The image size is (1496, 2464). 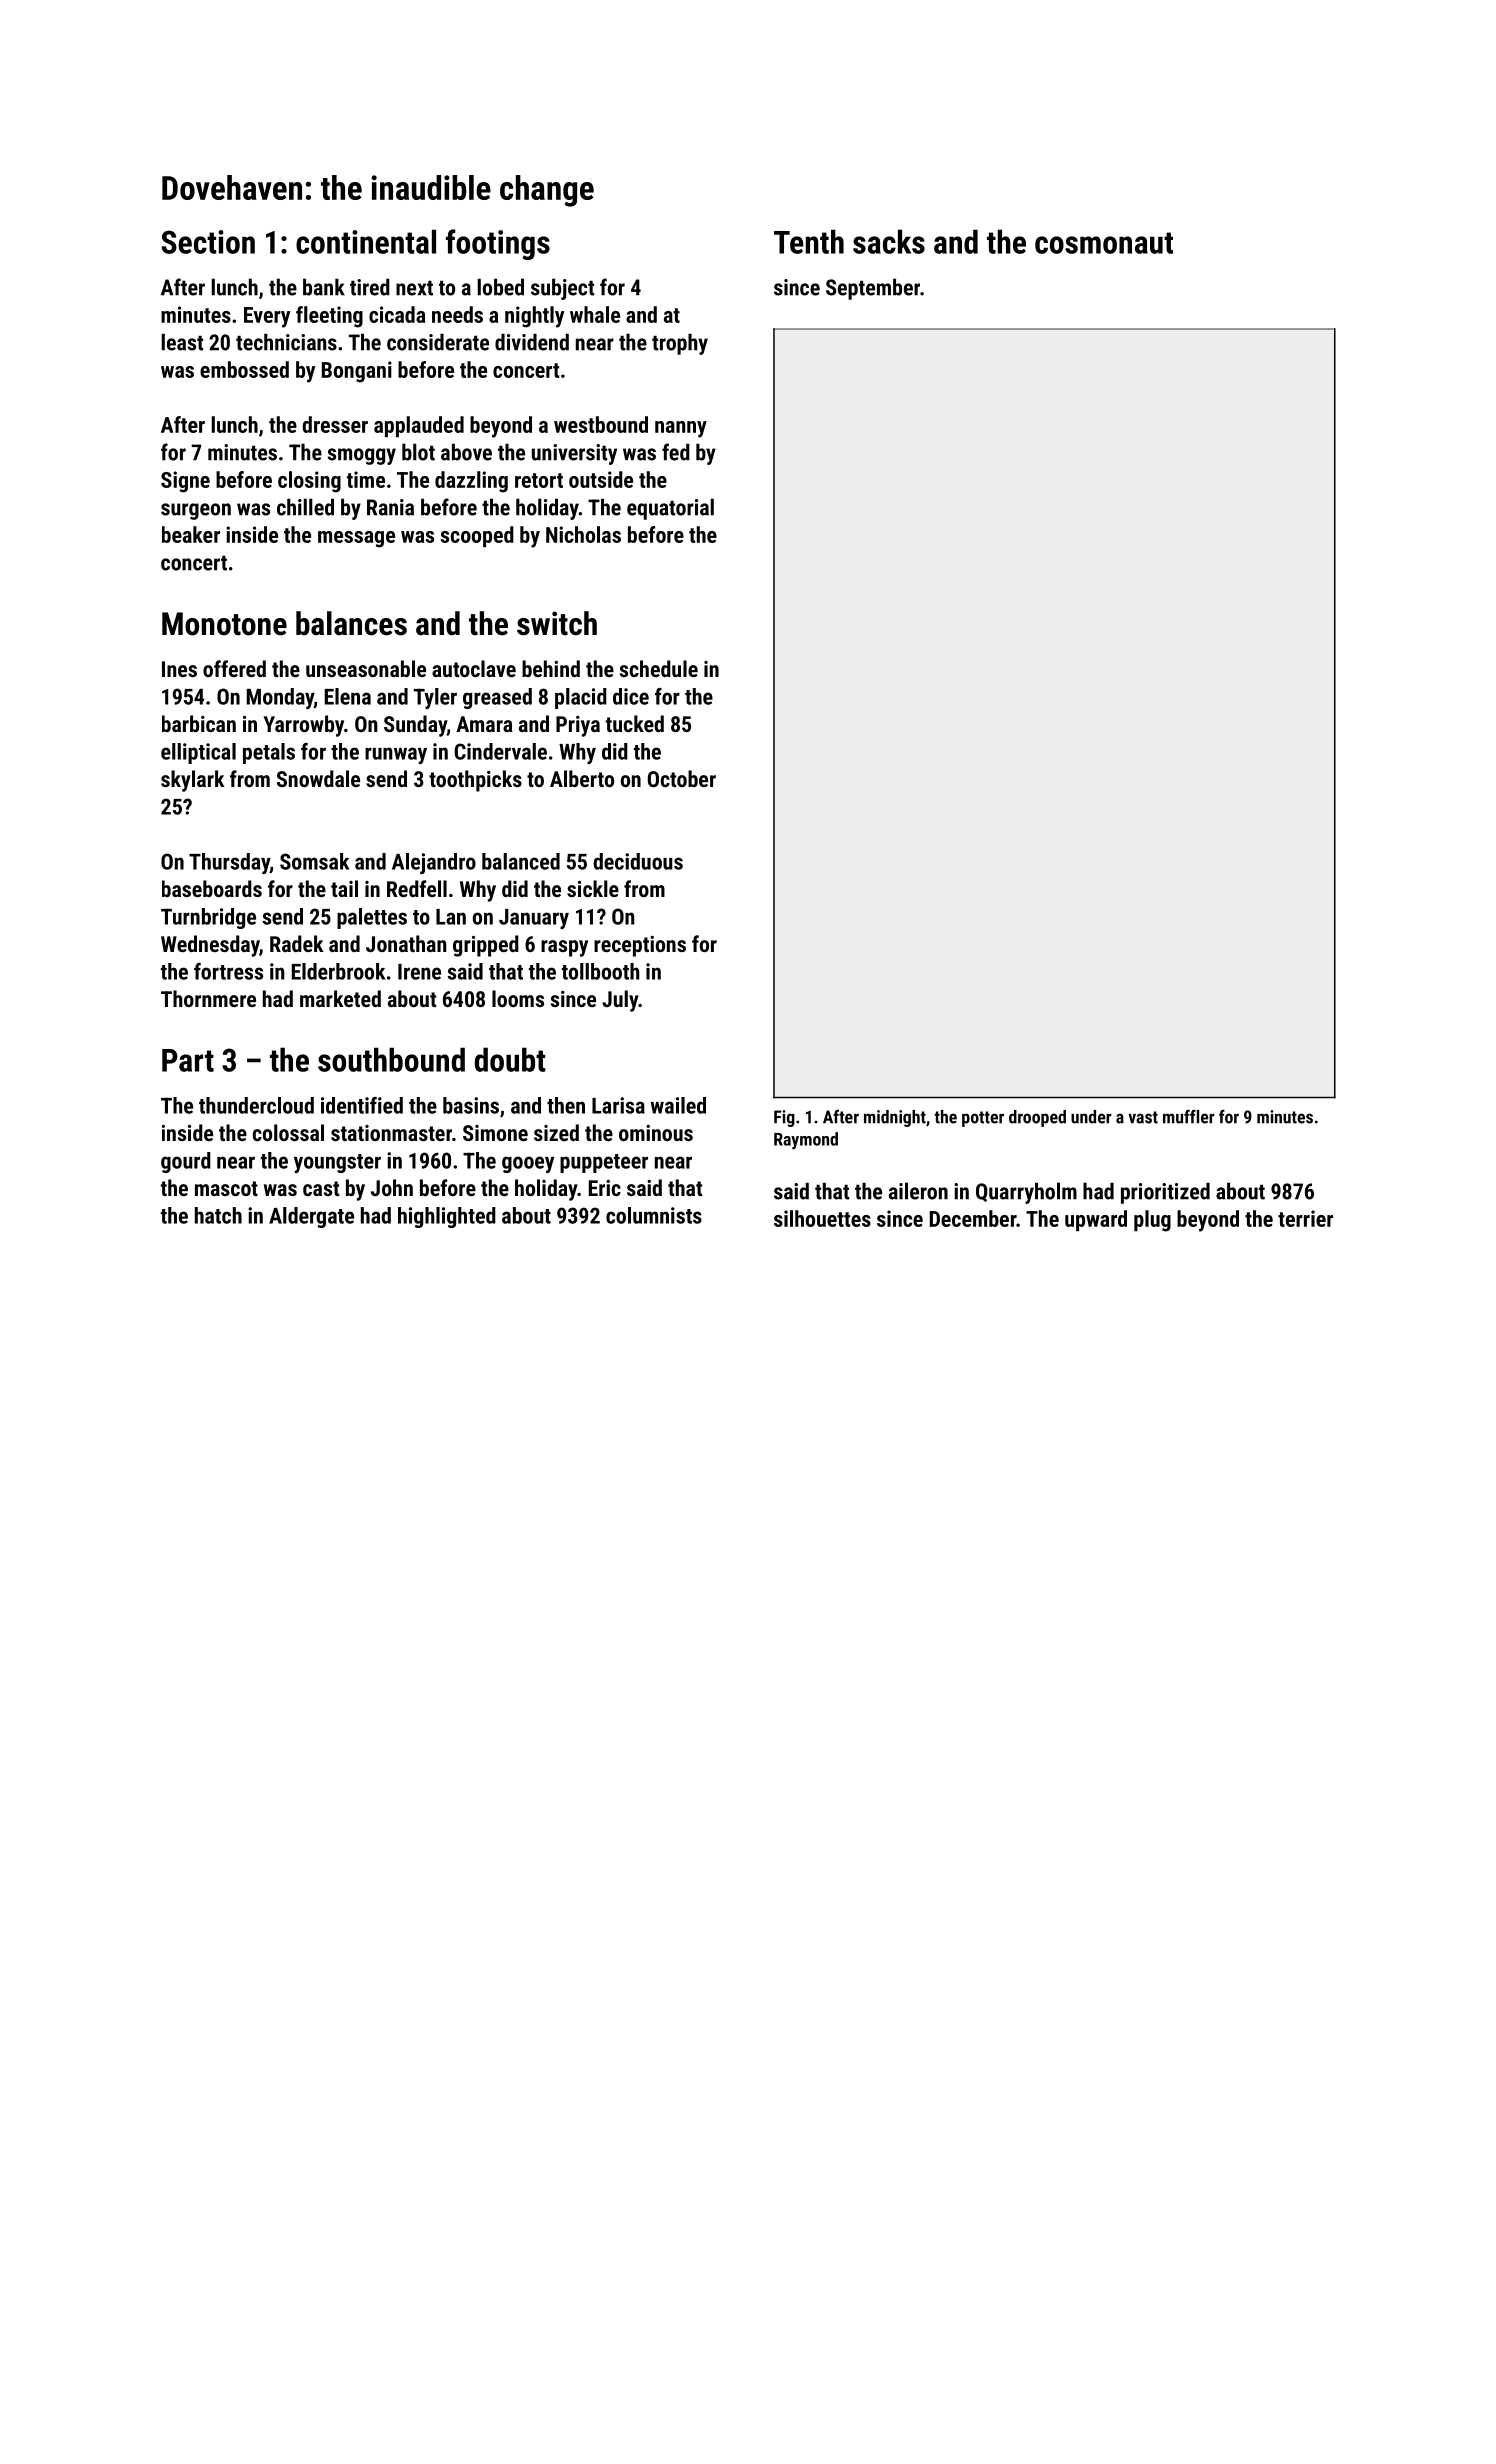 What do you see at coordinates (635, 723) in the image?
I see `tucked` at bounding box center [635, 723].
